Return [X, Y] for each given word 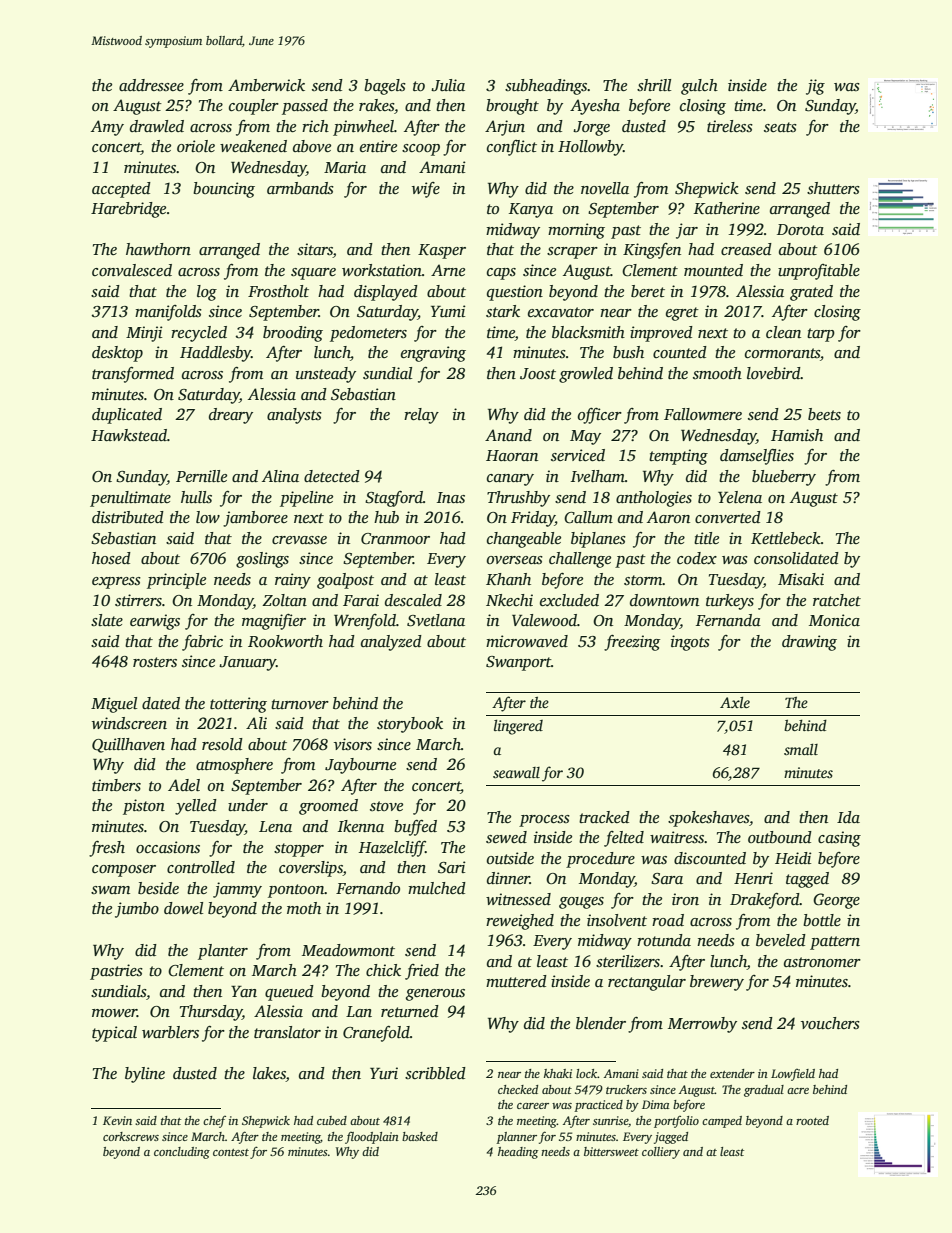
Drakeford [765, 901]
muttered [516, 981]
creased [746, 249]
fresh [107, 849]
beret [648, 291]
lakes [269, 1074]
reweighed [520, 922]
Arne [448, 270]
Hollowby [590, 148]
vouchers [830, 1023]
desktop [117, 354]
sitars [315, 250]
